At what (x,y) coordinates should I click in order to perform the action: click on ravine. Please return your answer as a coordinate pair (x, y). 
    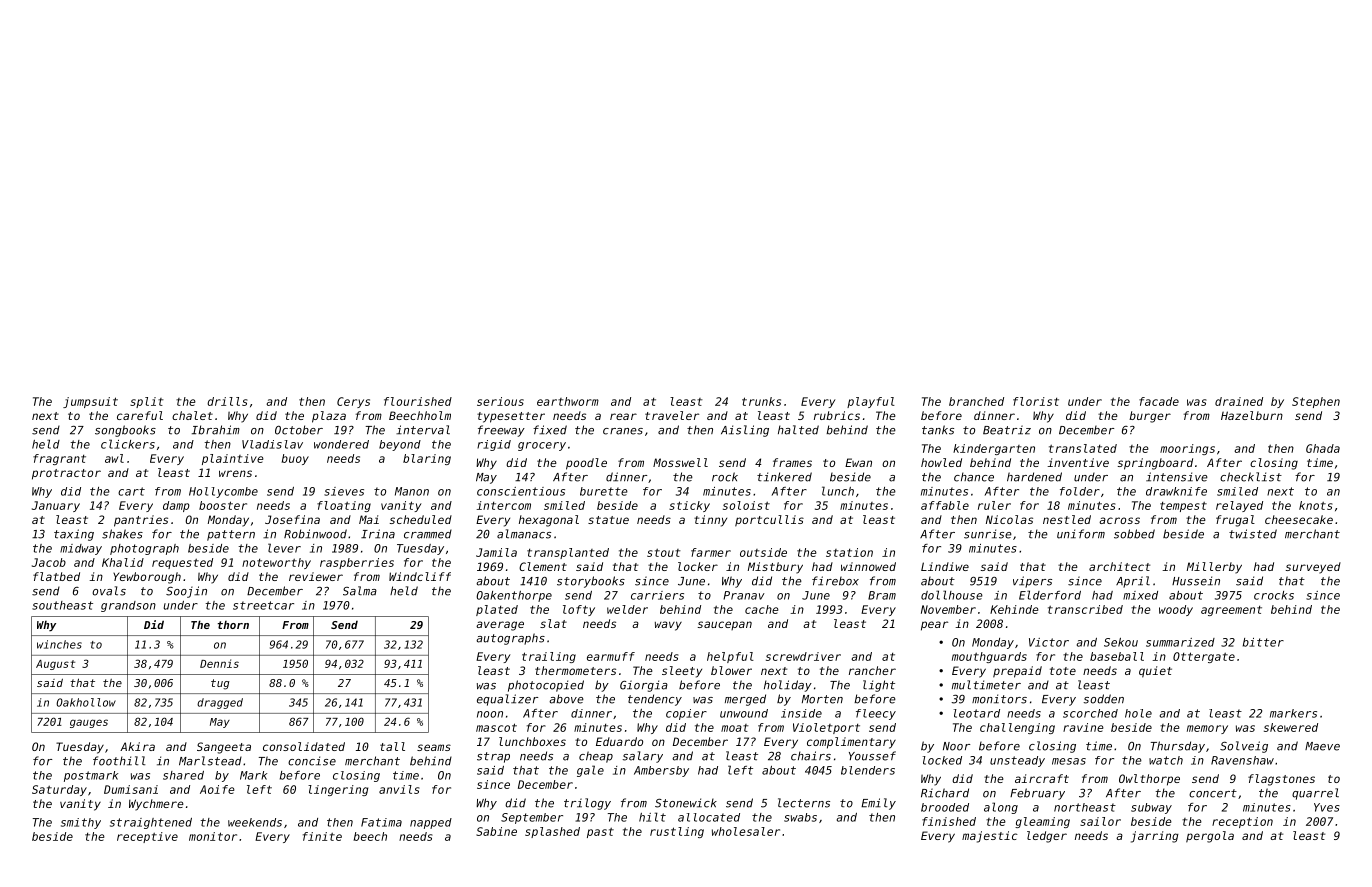
    Looking at the image, I should click on (1083, 727).
